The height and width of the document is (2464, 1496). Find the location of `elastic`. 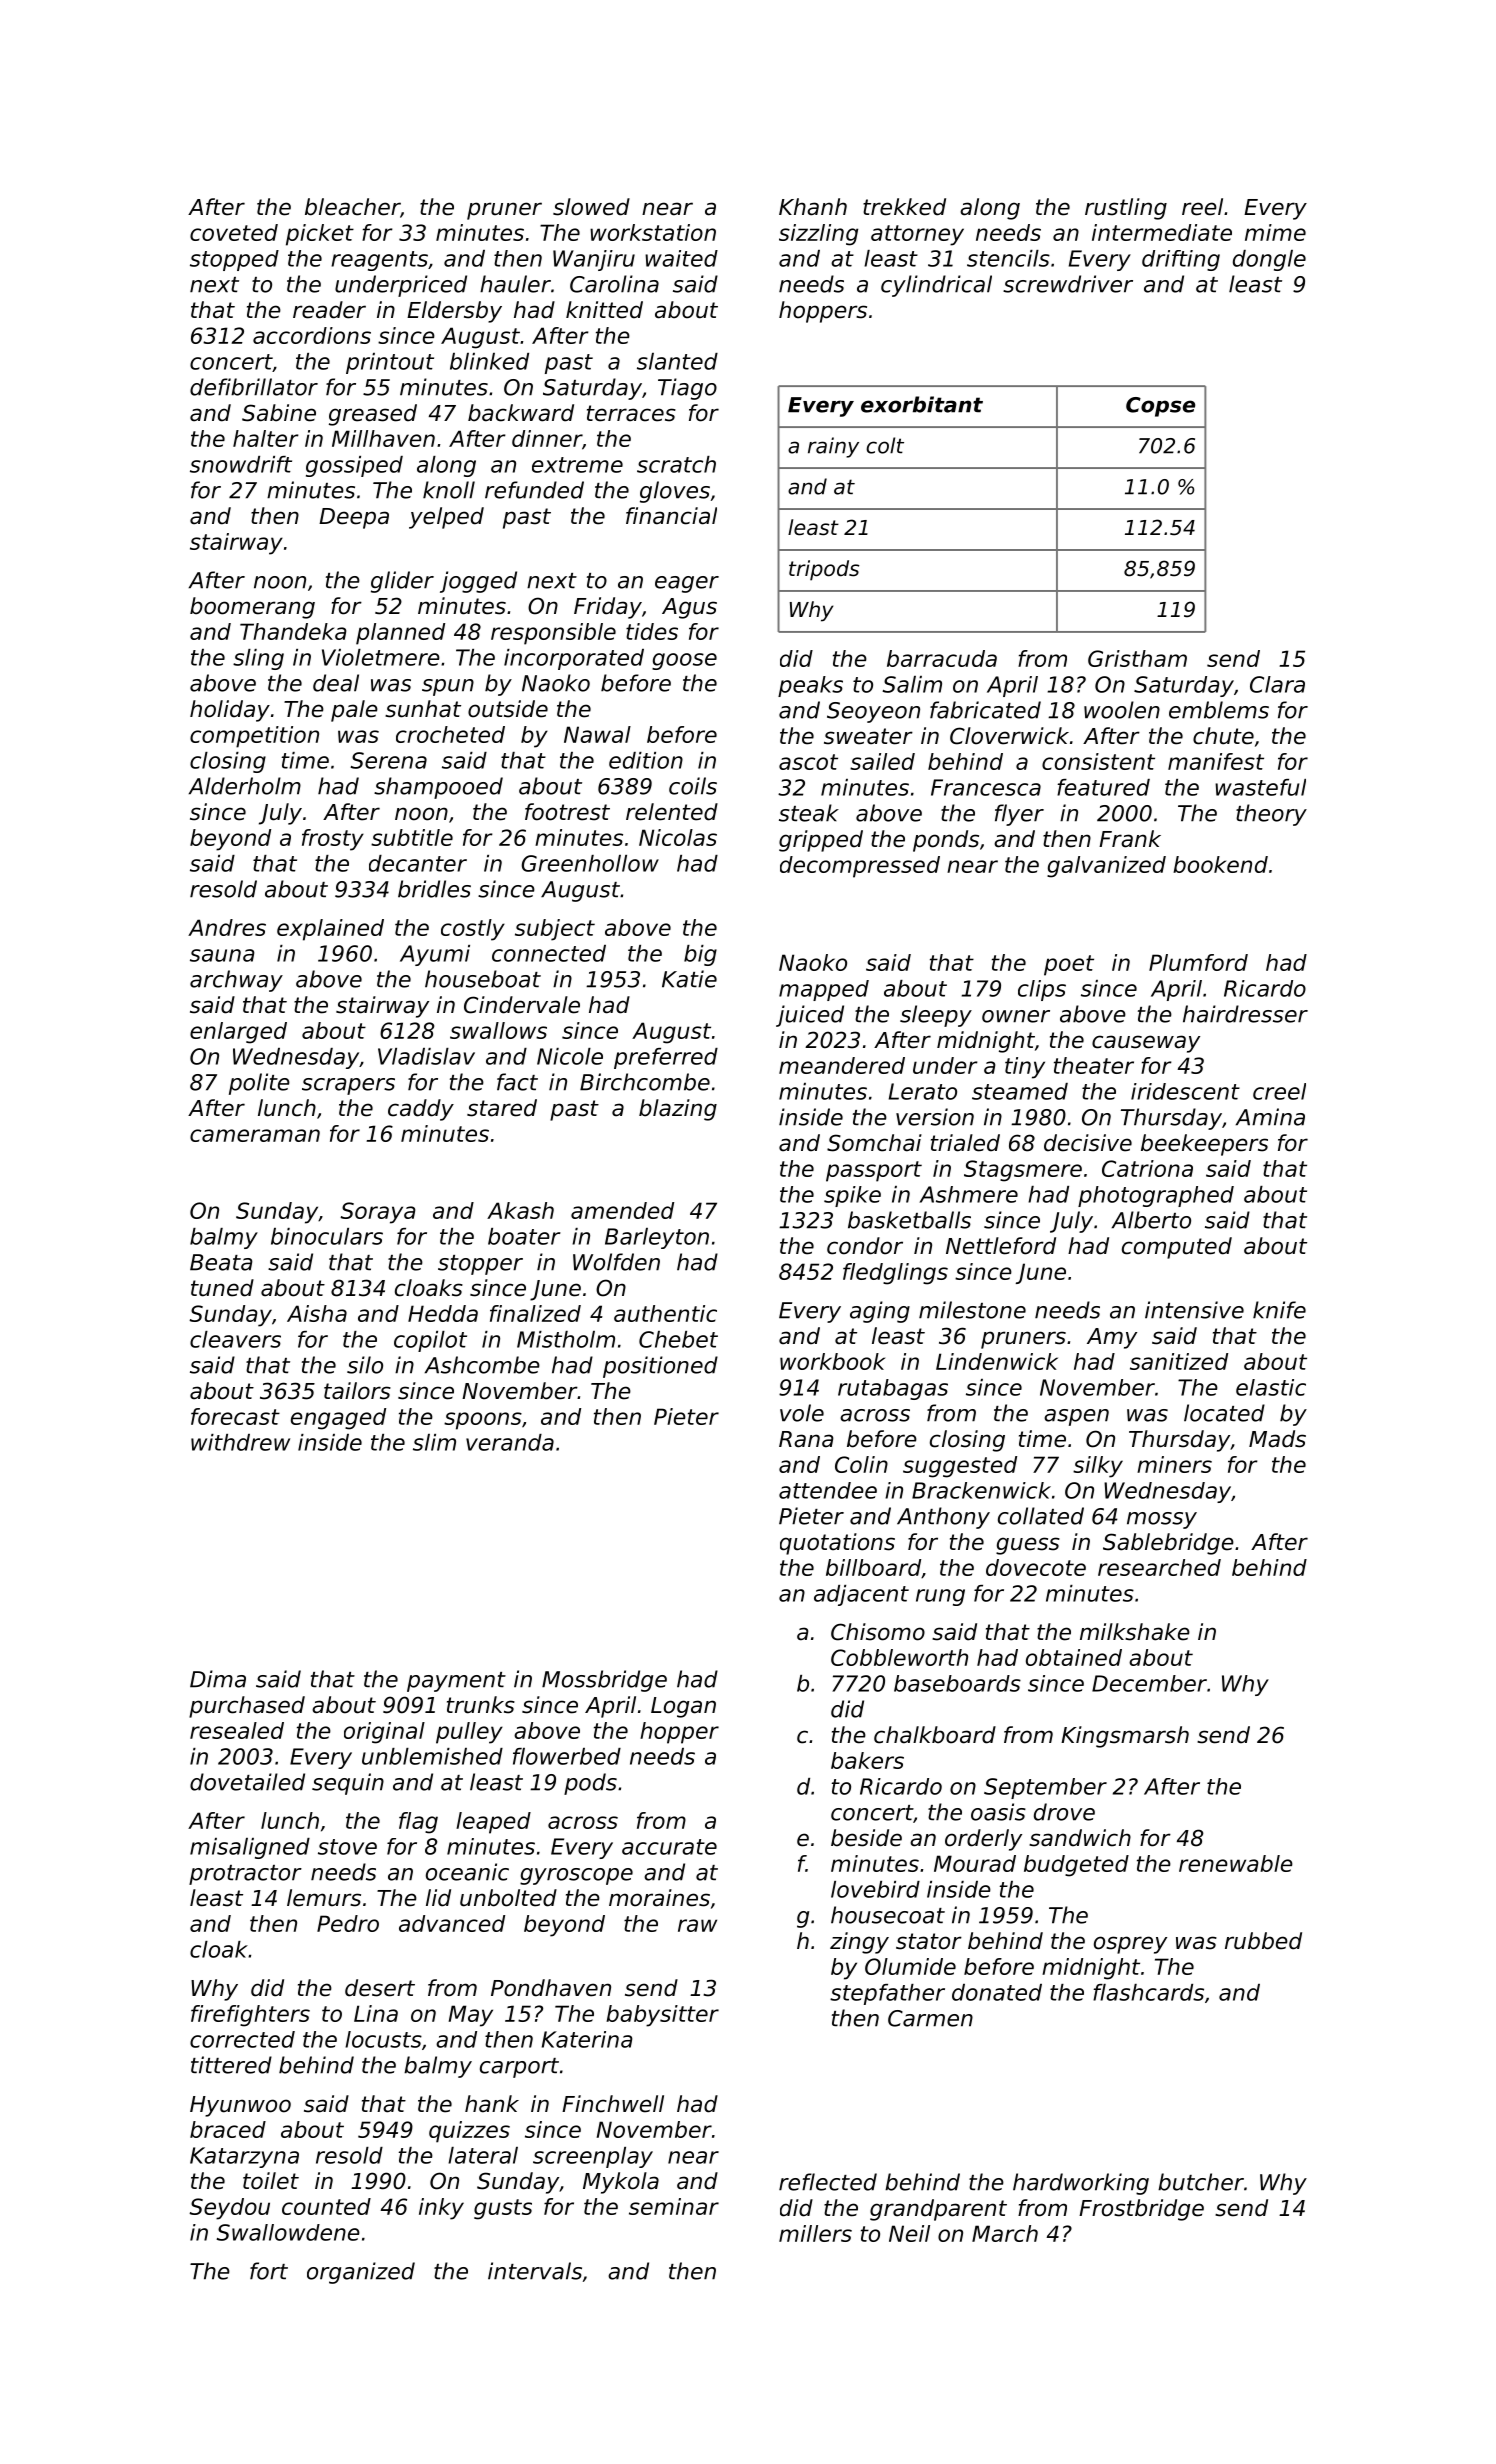

elastic is located at coordinates (1271, 1387).
